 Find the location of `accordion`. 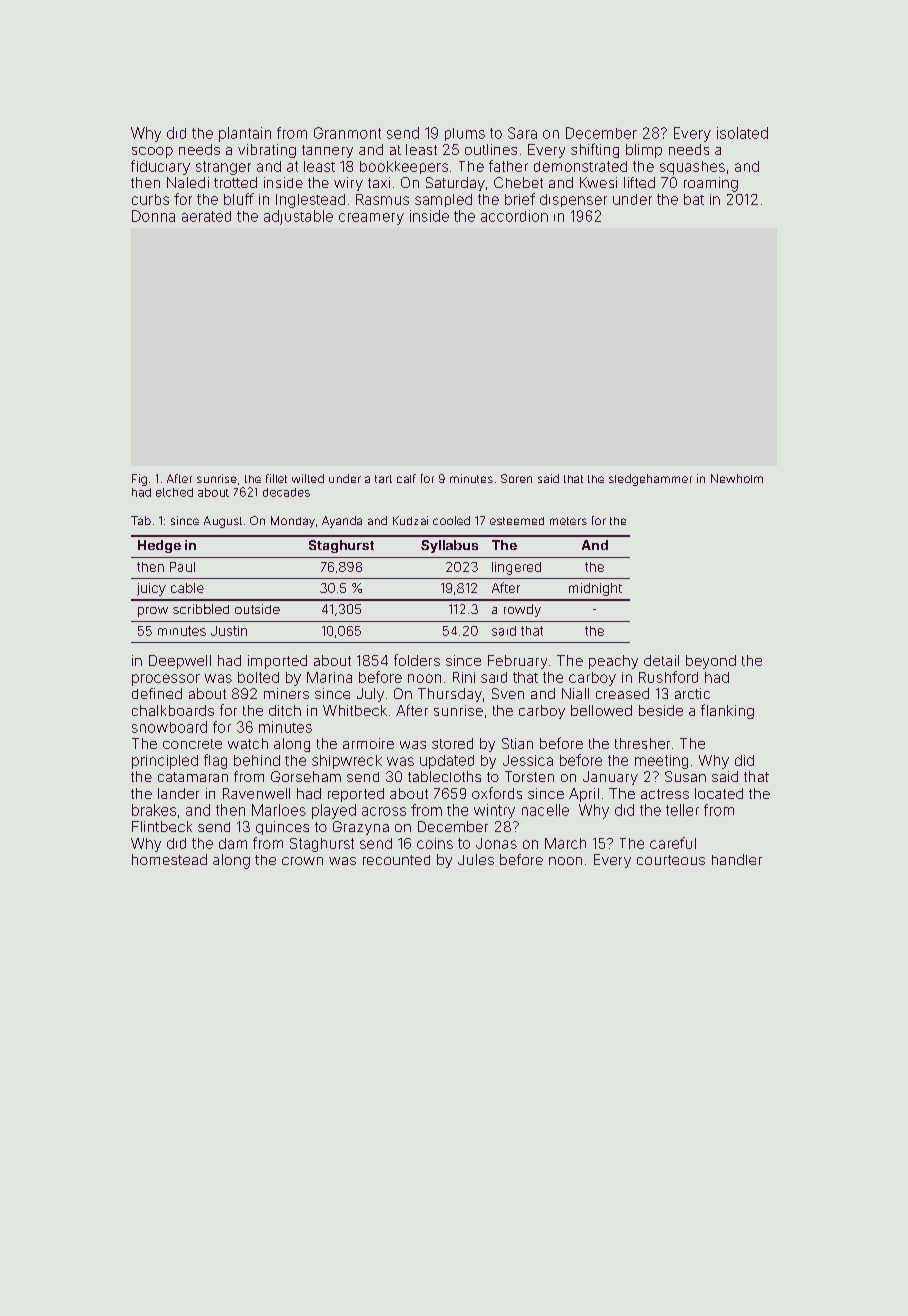

accordion is located at coordinates (514, 216).
